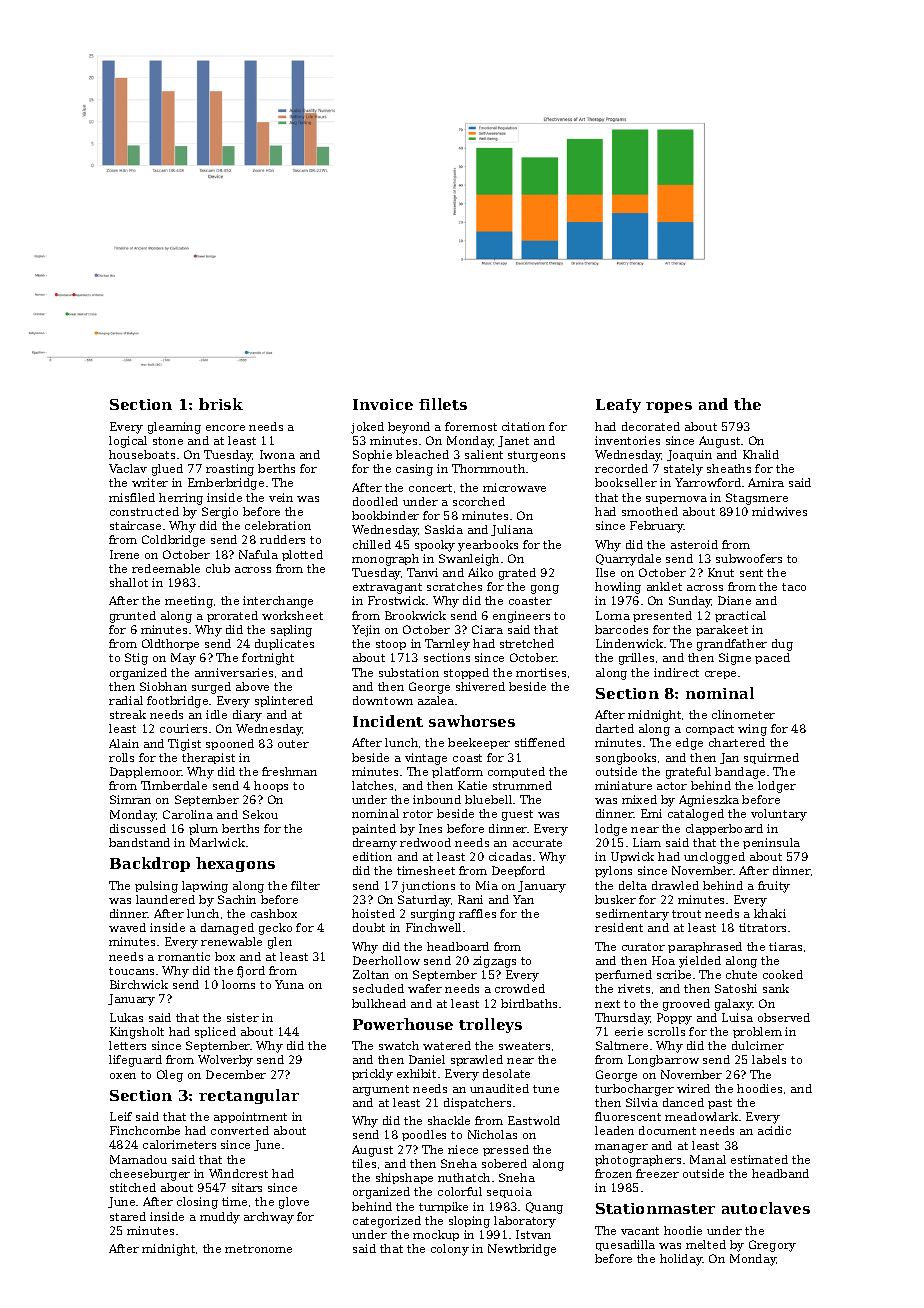 Image resolution: width=924 pixels, height=1308 pixels. Describe the element at coordinates (258, 1249) in the document. I see `metronome` at that location.
